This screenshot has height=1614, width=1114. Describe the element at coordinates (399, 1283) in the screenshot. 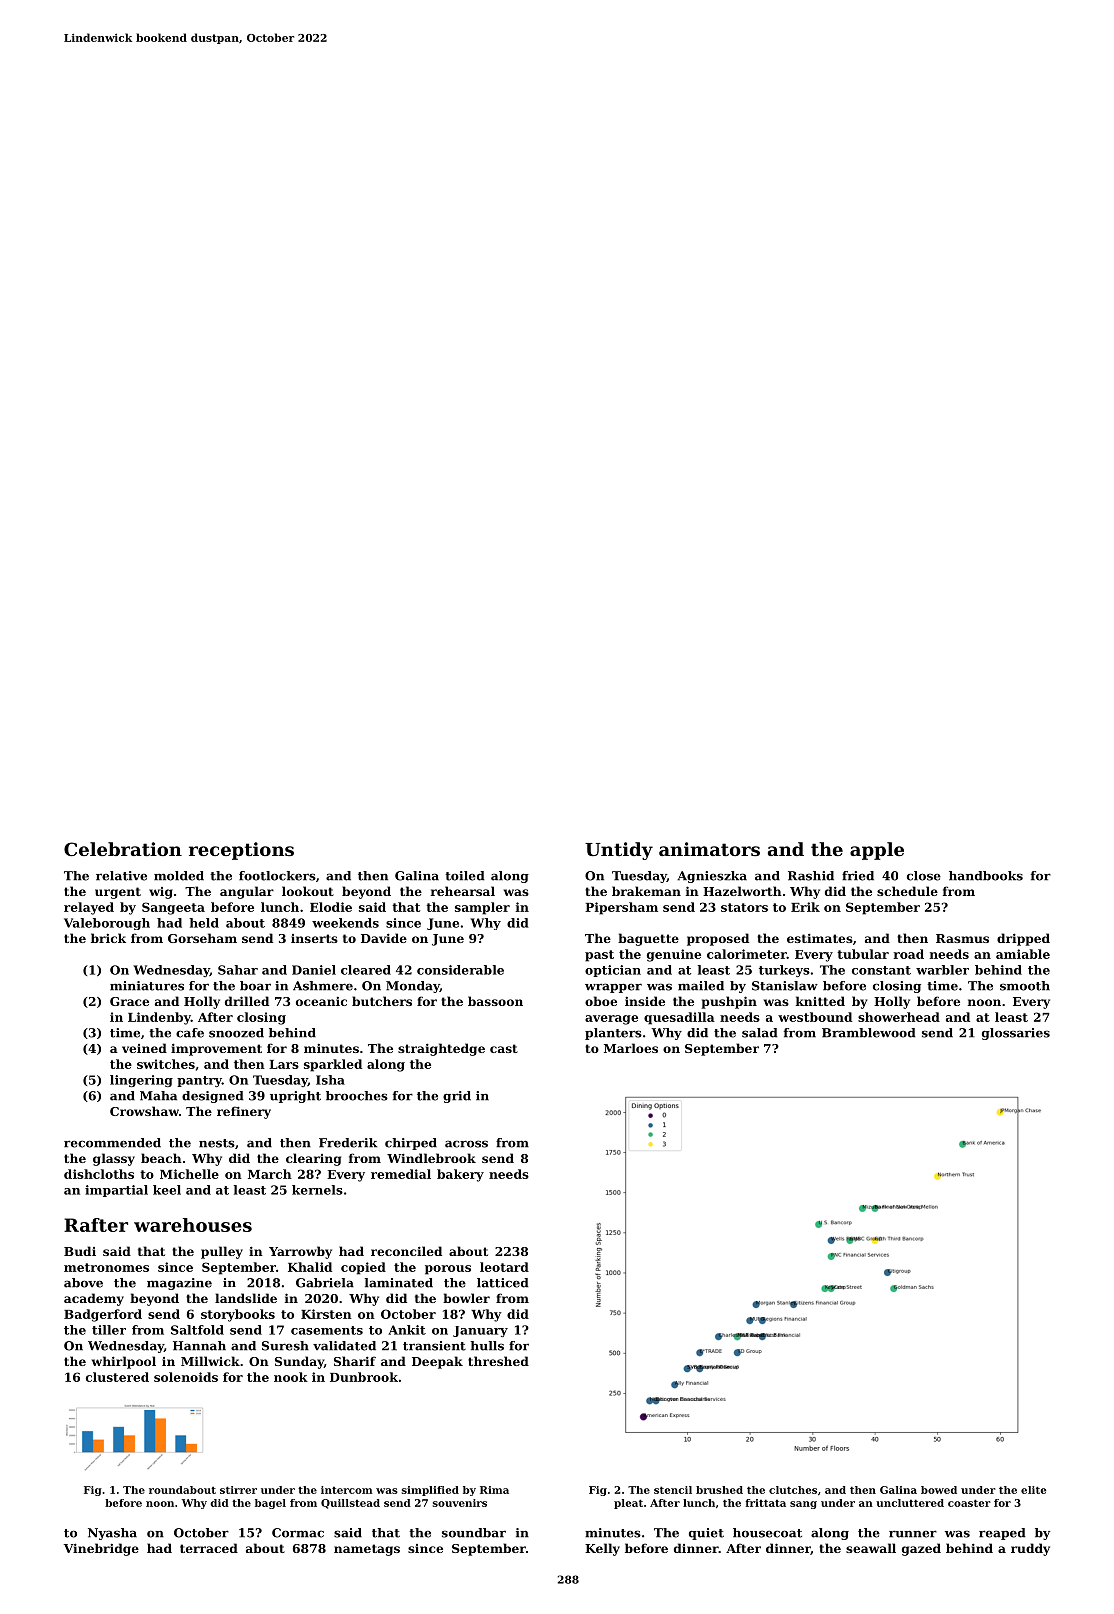

I see `laminated` at that location.
